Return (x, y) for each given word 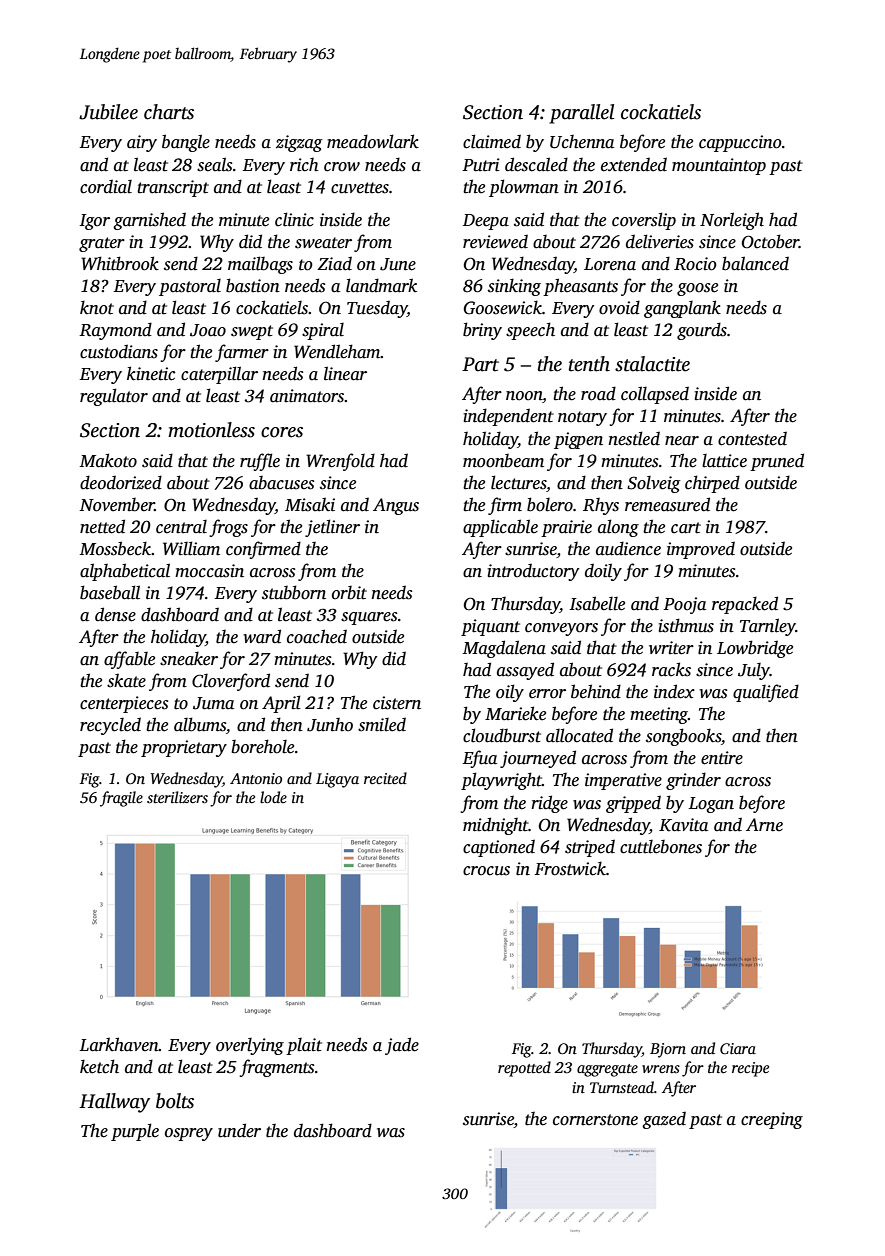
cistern (397, 703)
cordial (106, 186)
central (181, 527)
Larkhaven (119, 1044)
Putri (481, 165)
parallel (581, 114)
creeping (772, 1120)
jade (402, 1046)
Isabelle (597, 603)
